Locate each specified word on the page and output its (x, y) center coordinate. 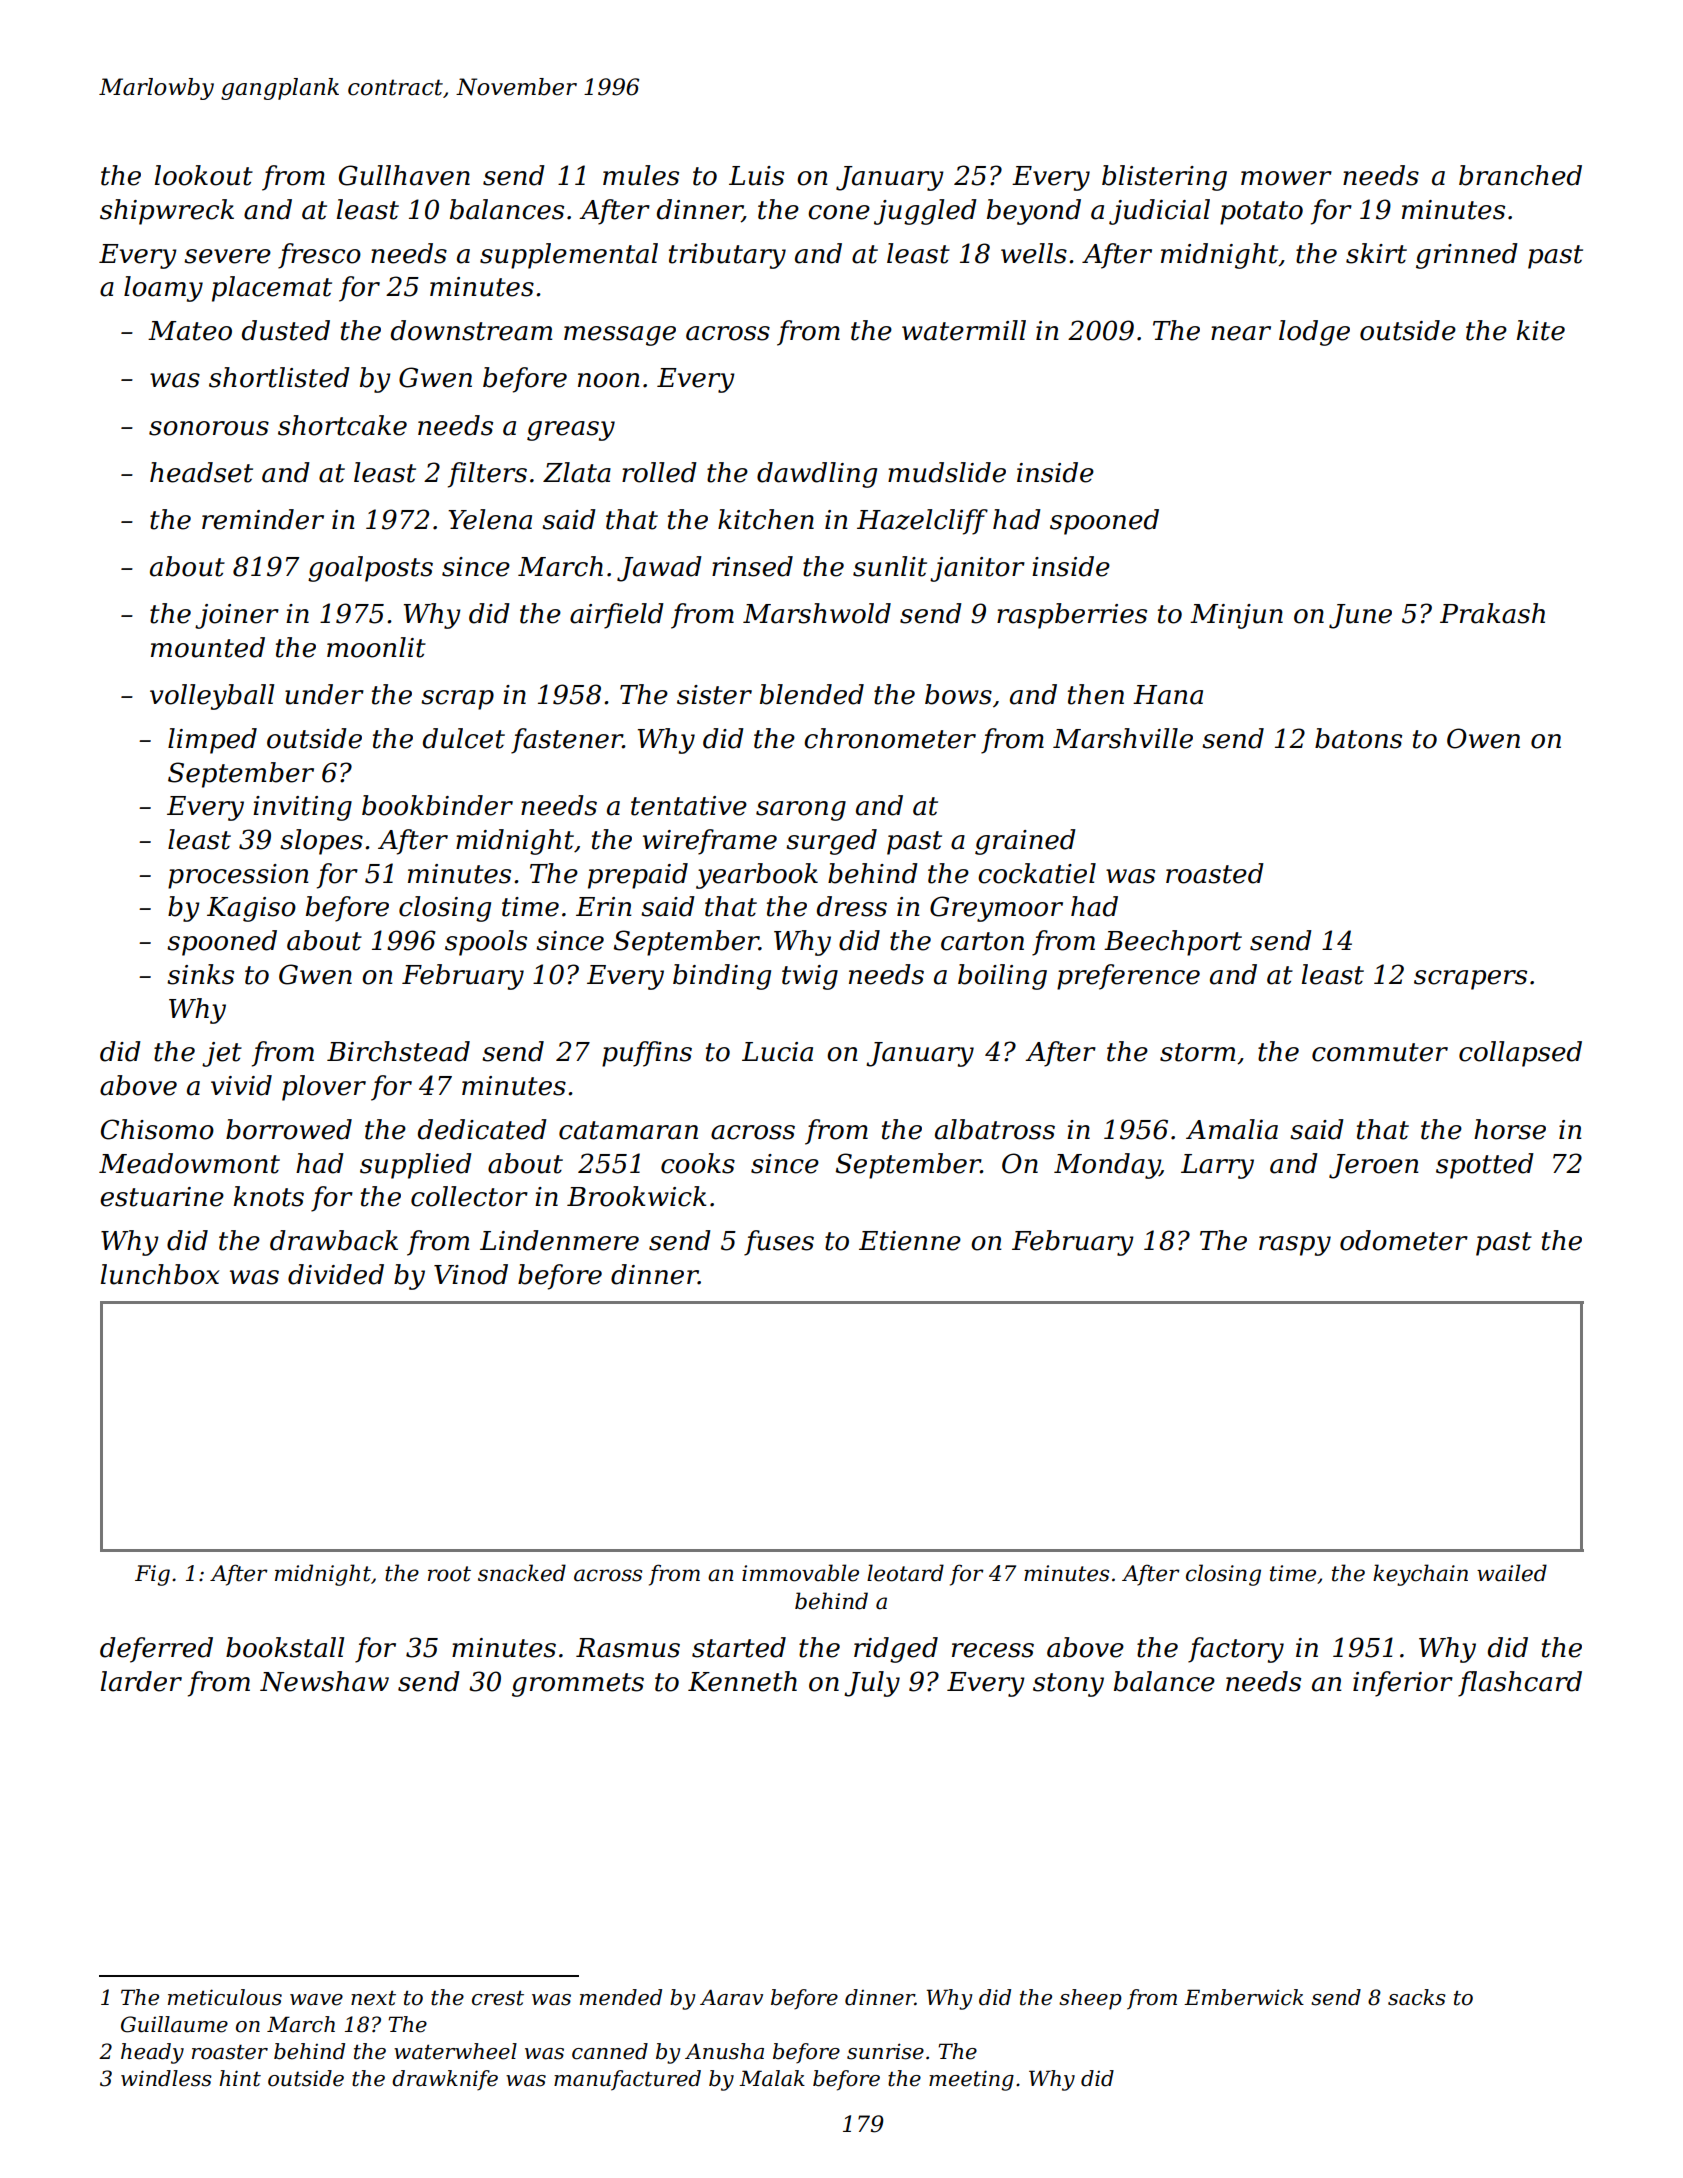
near (1241, 333)
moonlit (376, 647)
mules (641, 175)
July (872, 1684)
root (449, 1574)
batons (1358, 738)
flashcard (1520, 1684)
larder (141, 1681)
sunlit (890, 566)
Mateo (190, 331)
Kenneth (742, 1681)
